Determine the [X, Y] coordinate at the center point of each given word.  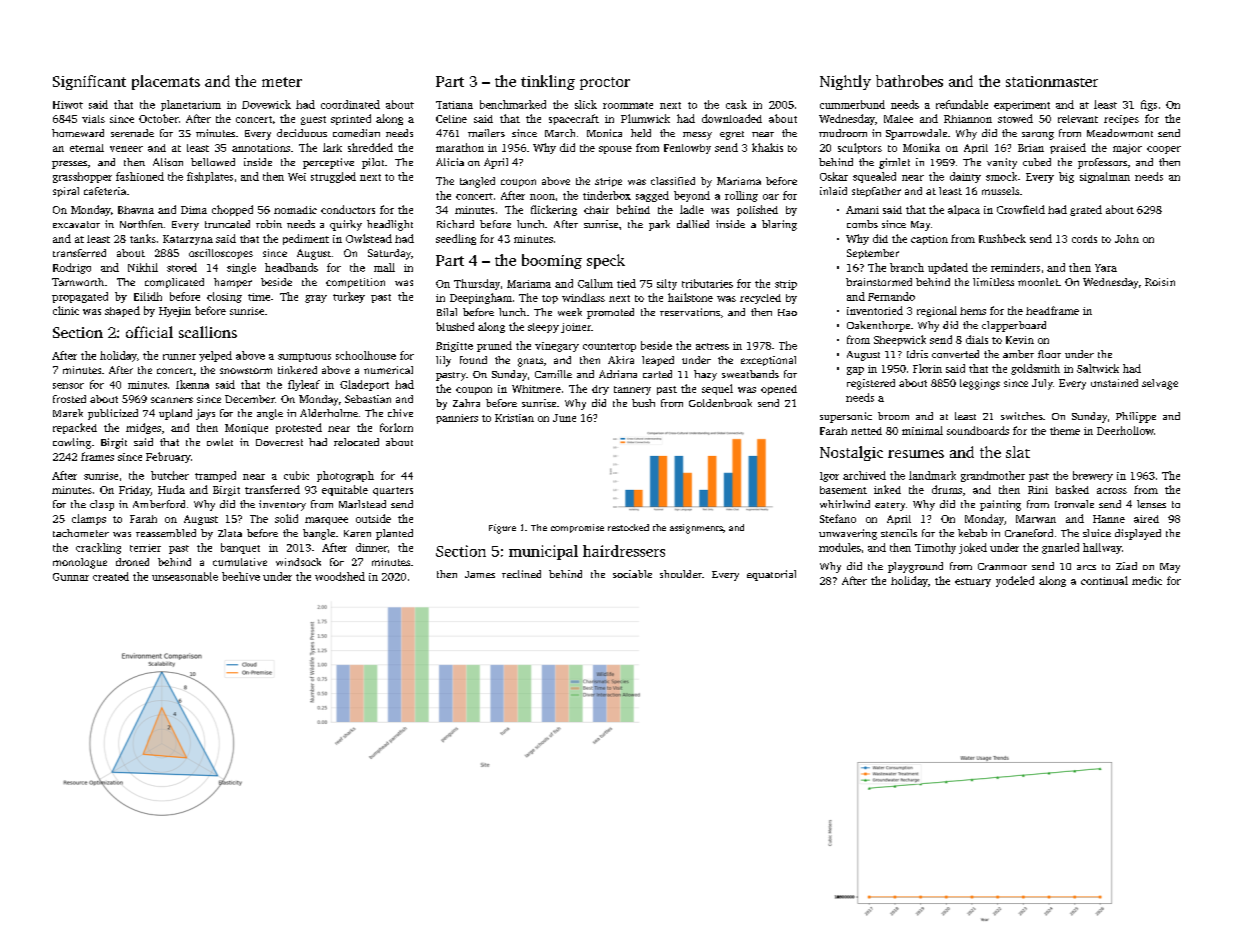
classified [673, 181]
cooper [1164, 150]
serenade [132, 133]
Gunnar [71, 577]
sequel [717, 389]
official [149, 332]
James [480, 574]
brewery [1093, 476]
